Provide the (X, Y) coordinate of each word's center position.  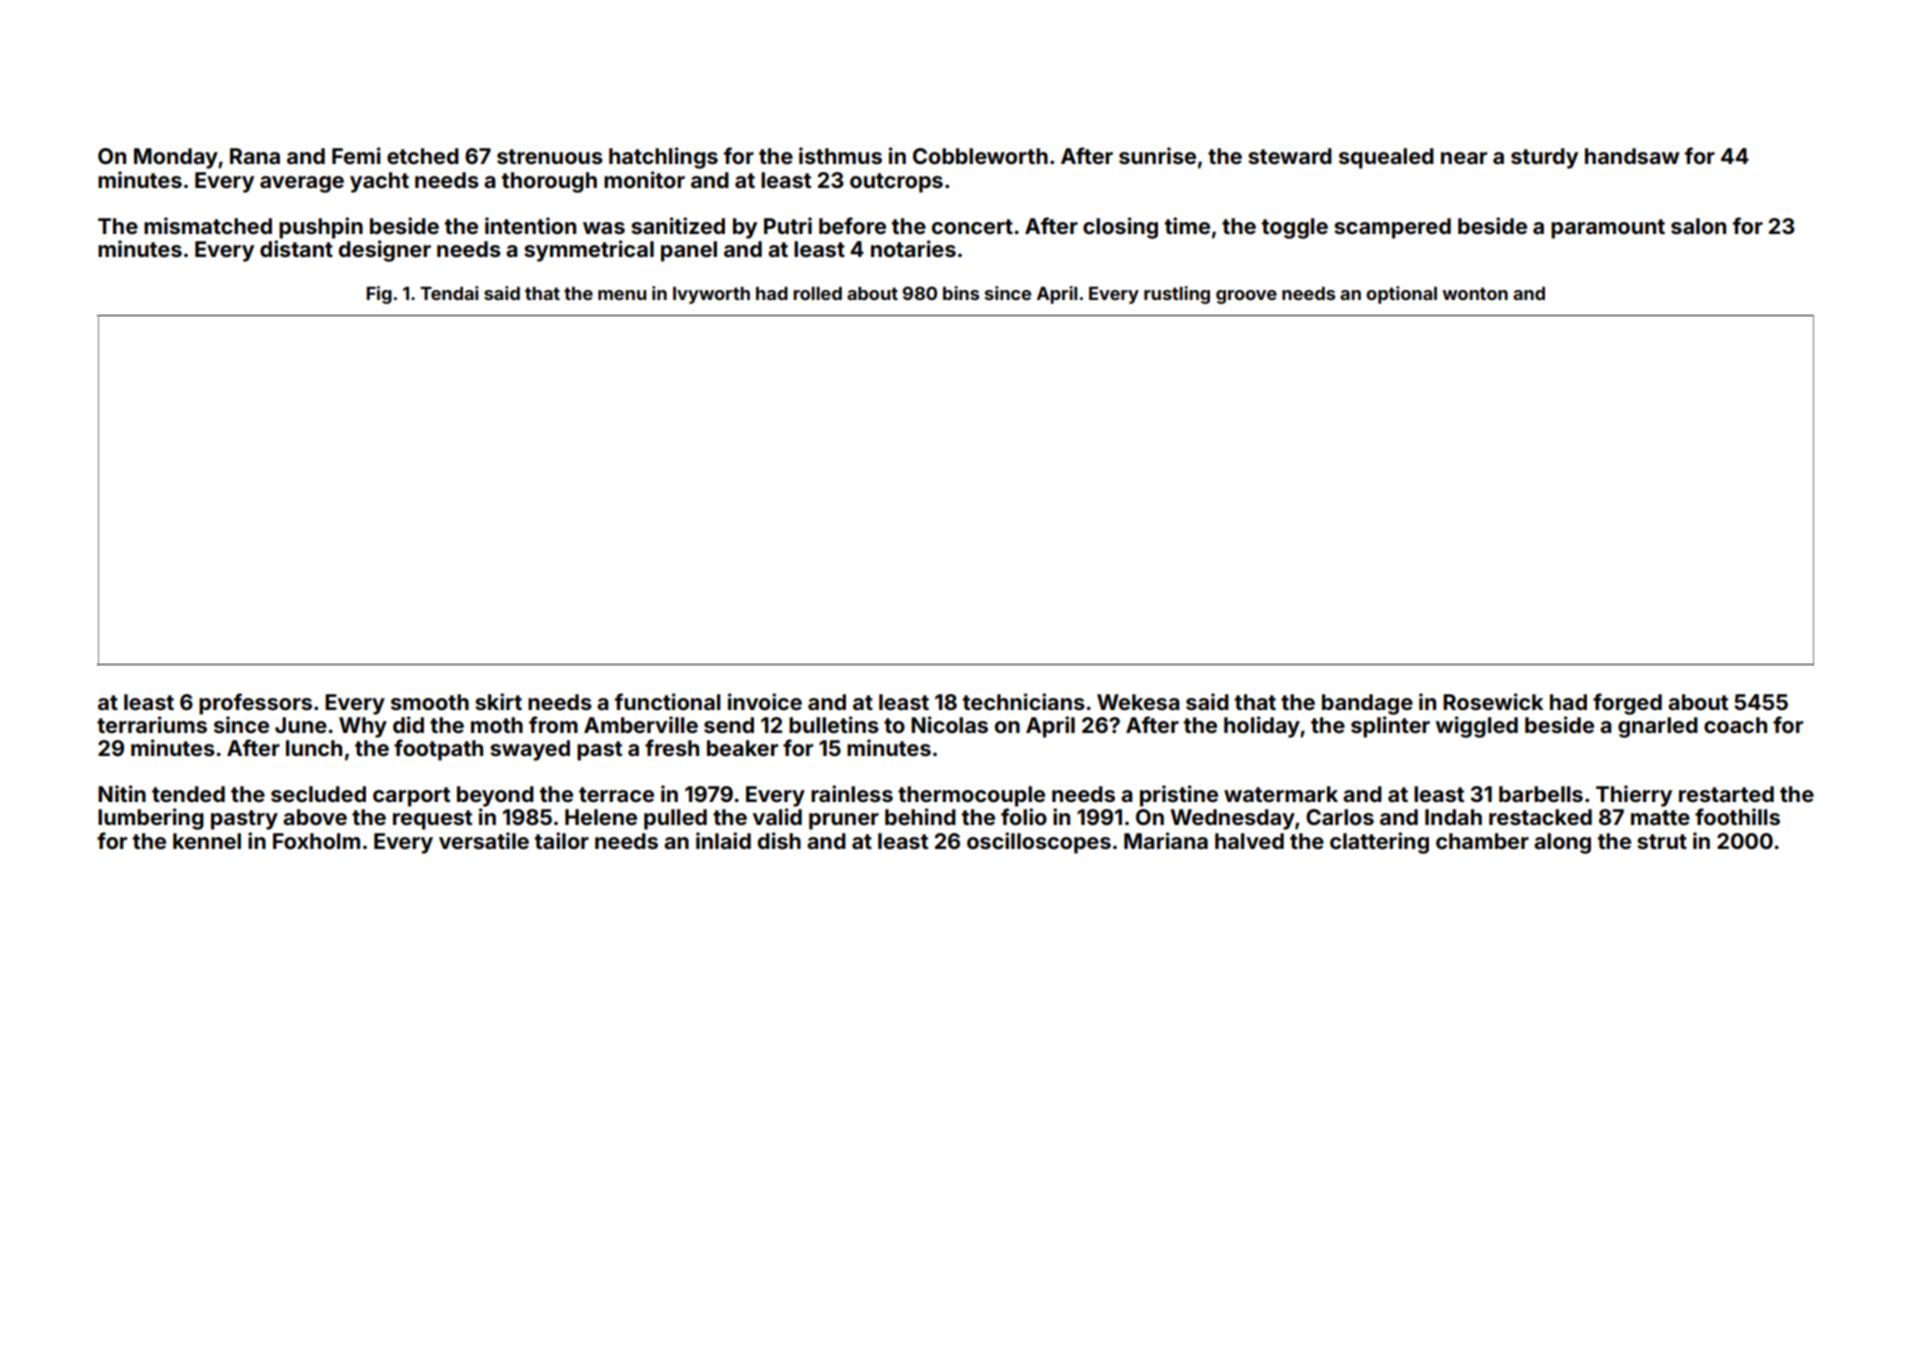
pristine (1179, 796)
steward (1290, 156)
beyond (495, 796)
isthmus (840, 155)
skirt (498, 701)
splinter (1390, 727)
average (302, 184)
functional (668, 701)
